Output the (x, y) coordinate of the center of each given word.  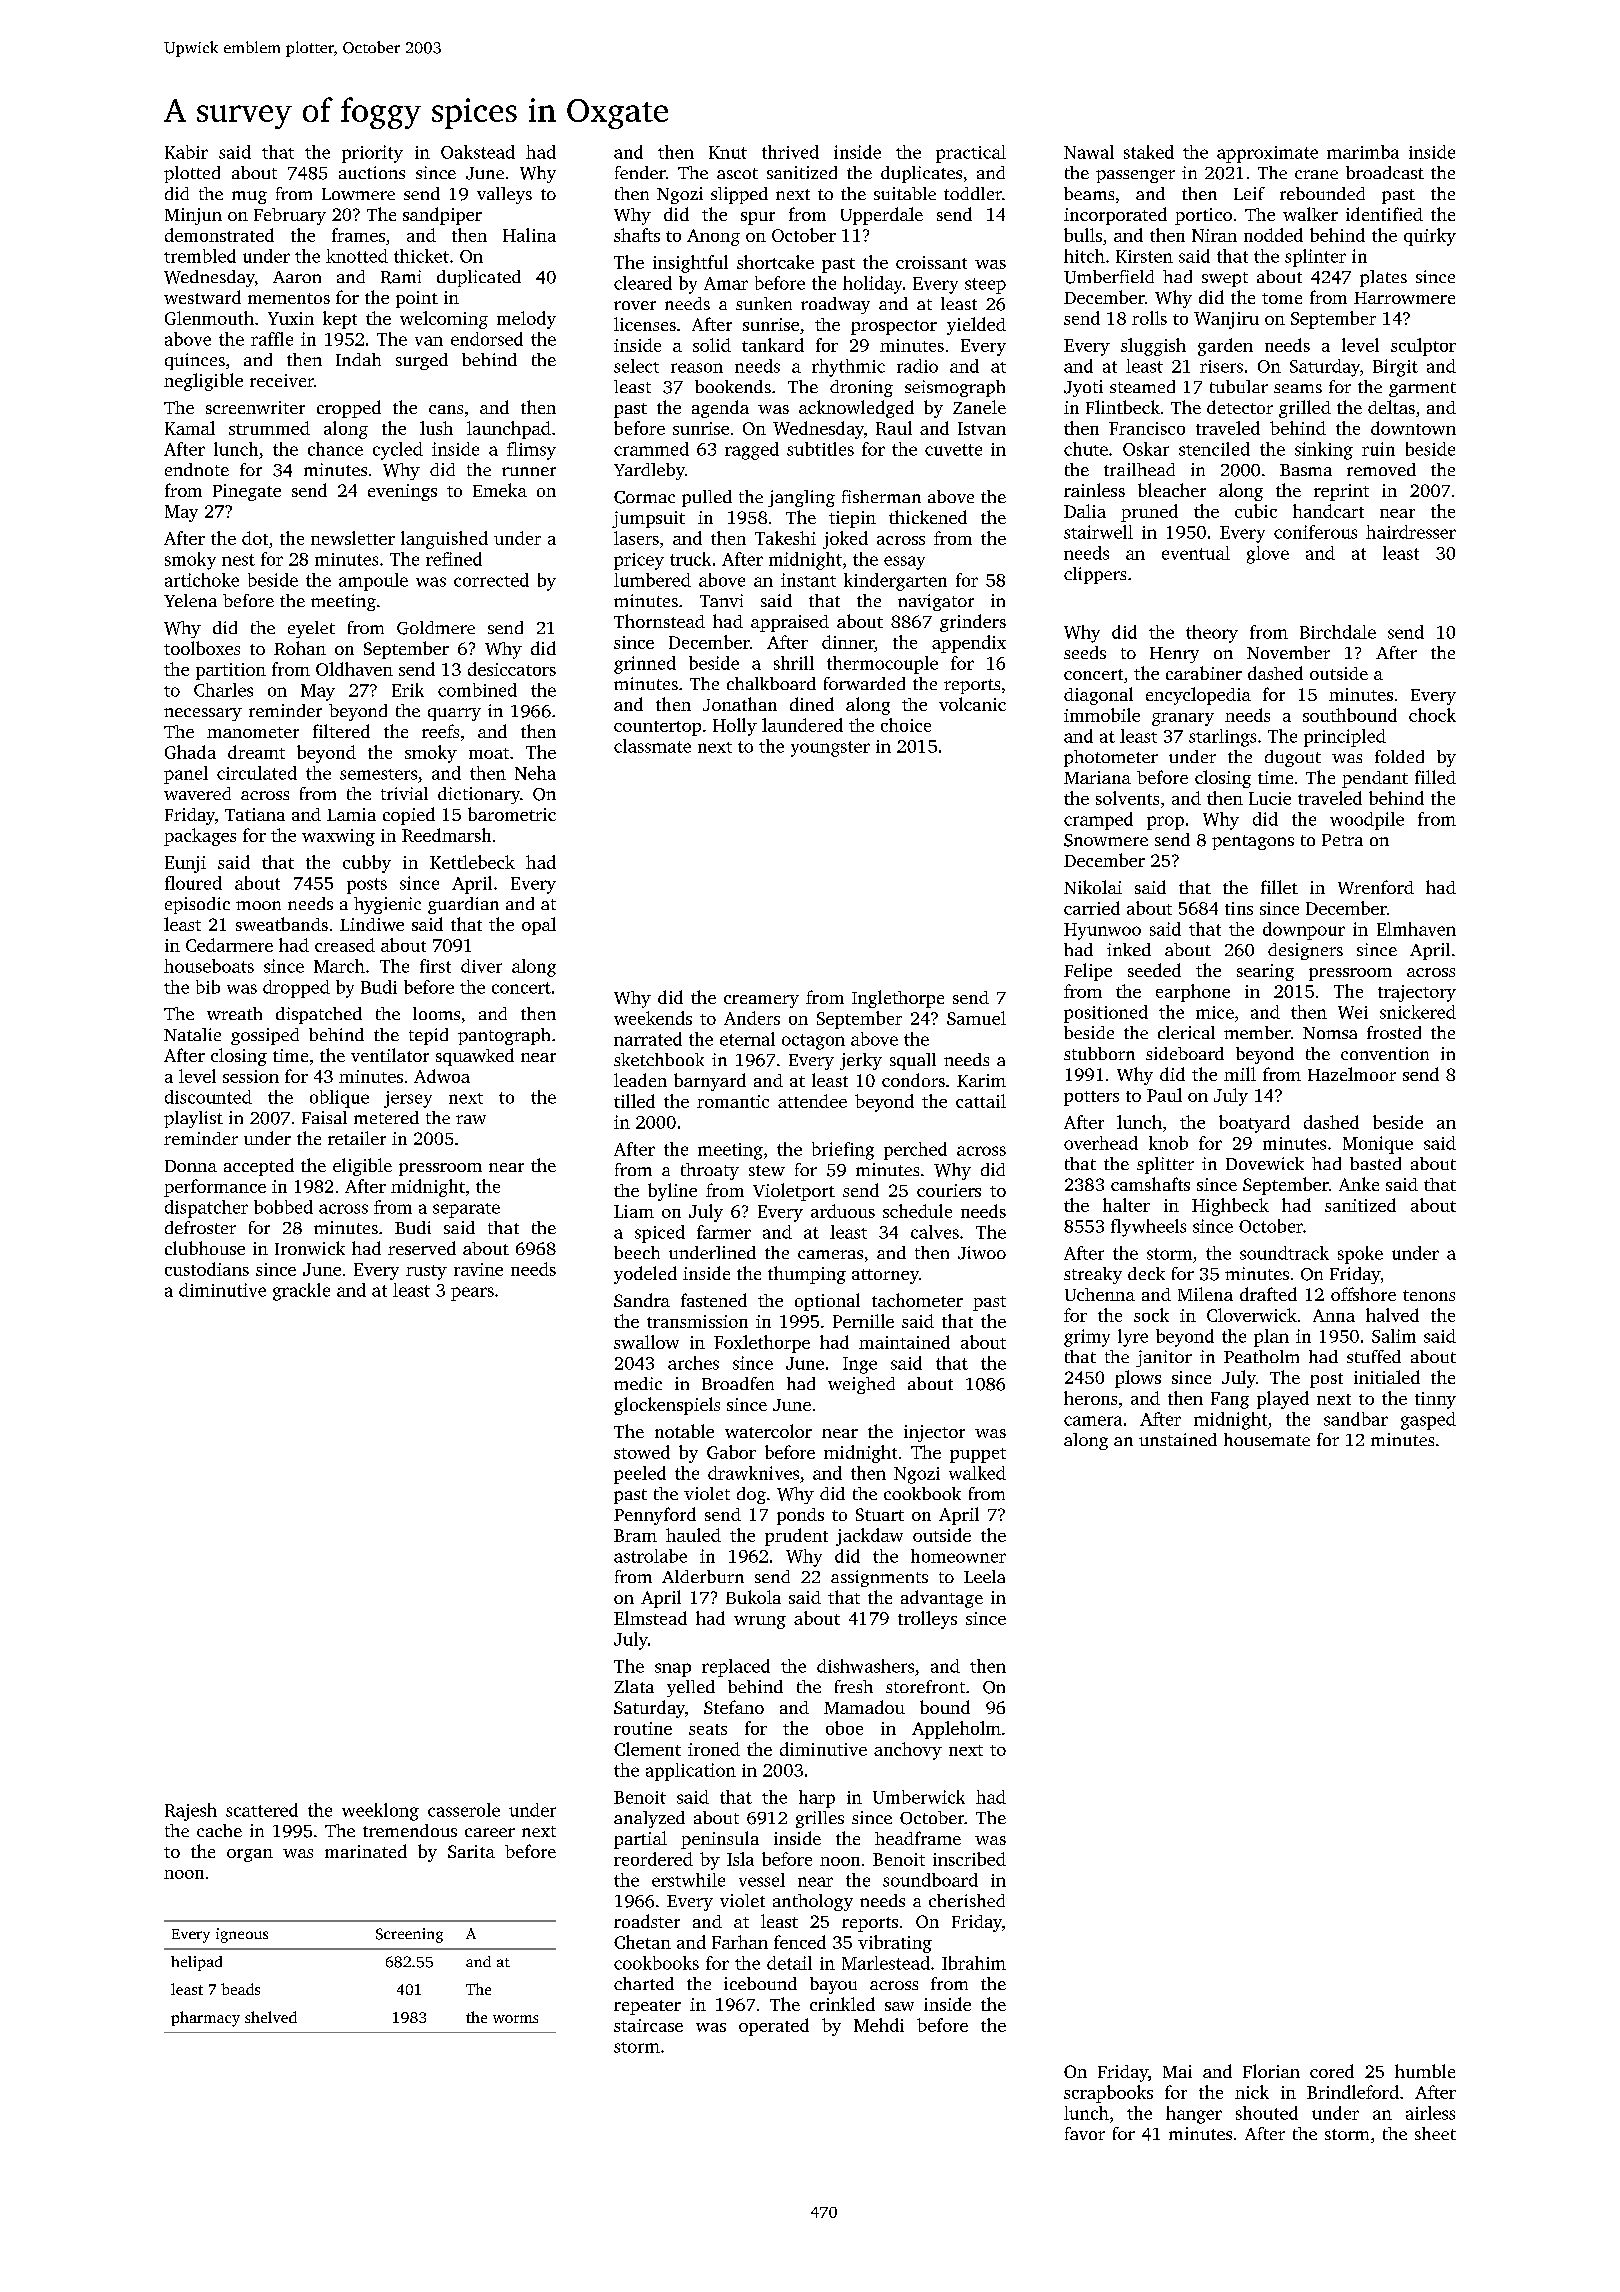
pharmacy (205, 2019)
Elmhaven (1416, 929)
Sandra (642, 1300)
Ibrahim (974, 1963)
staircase (648, 2025)
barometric (512, 814)
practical (971, 154)
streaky (1093, 1275)
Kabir (186, 152)
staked (1149, 152)
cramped (1098, 821)
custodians (207, 1269)
